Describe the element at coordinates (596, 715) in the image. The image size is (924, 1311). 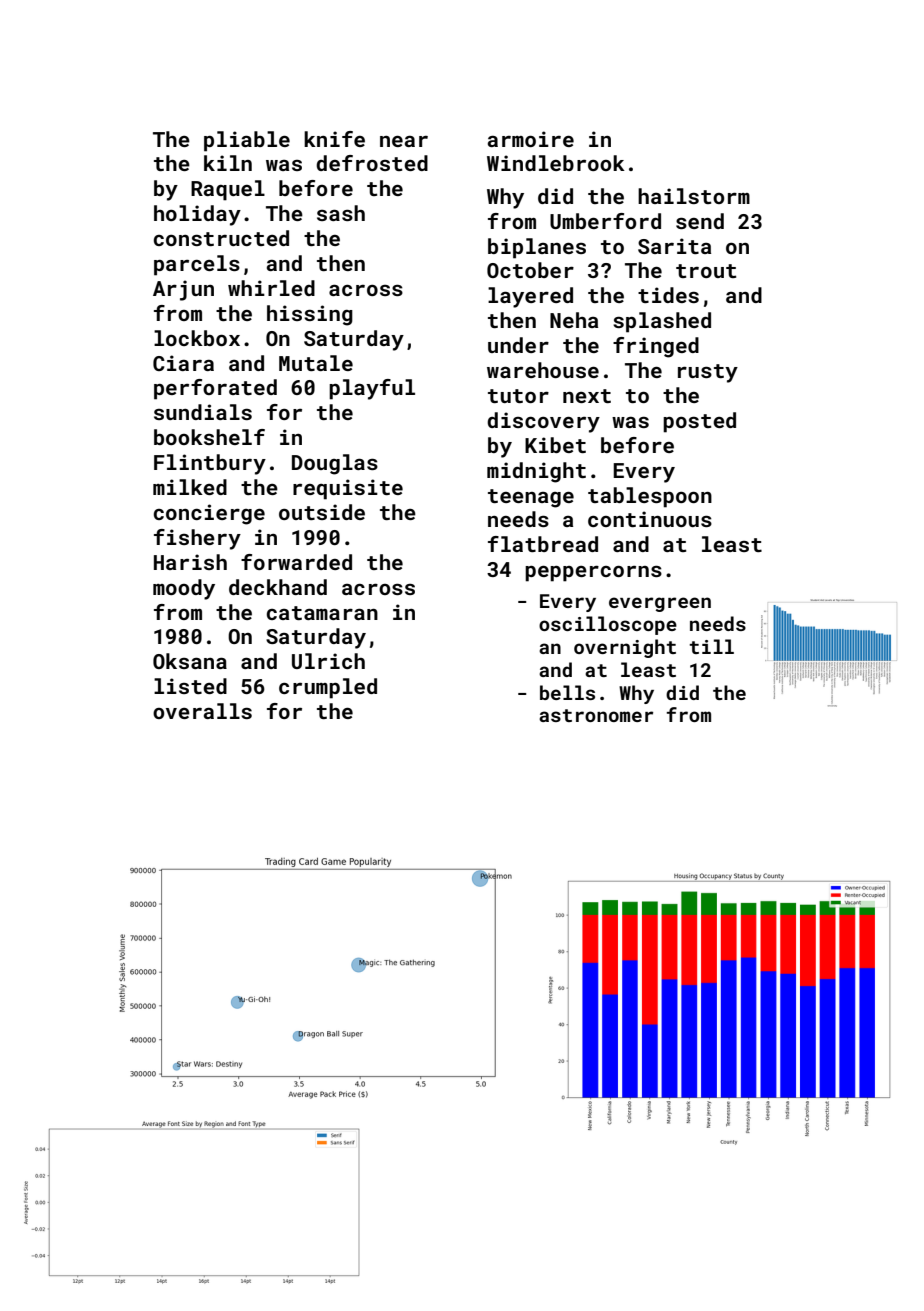
I see `astronomer` at that location.
